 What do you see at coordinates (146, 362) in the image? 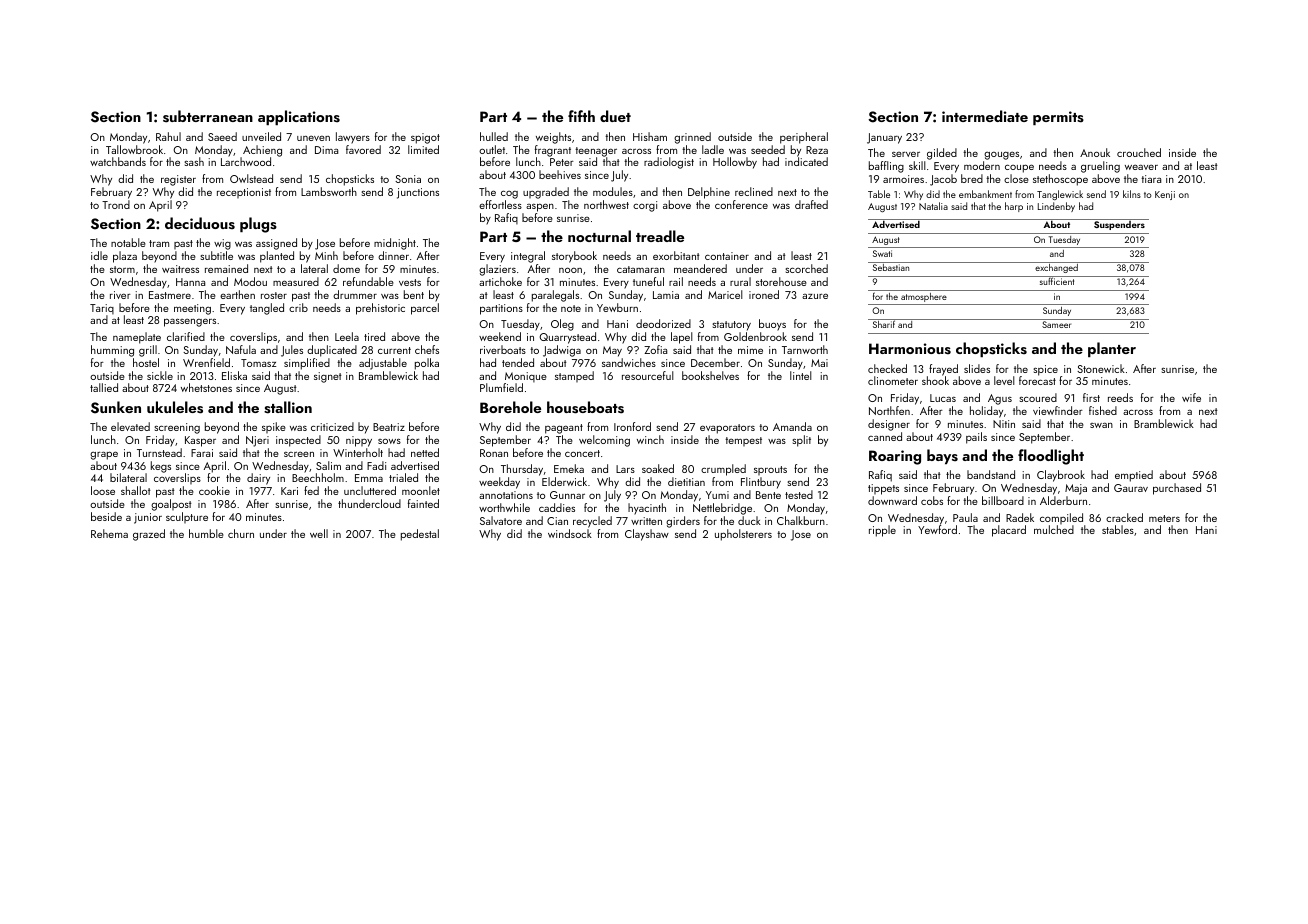
I see `hostel` at bounding box center [146, 362].
